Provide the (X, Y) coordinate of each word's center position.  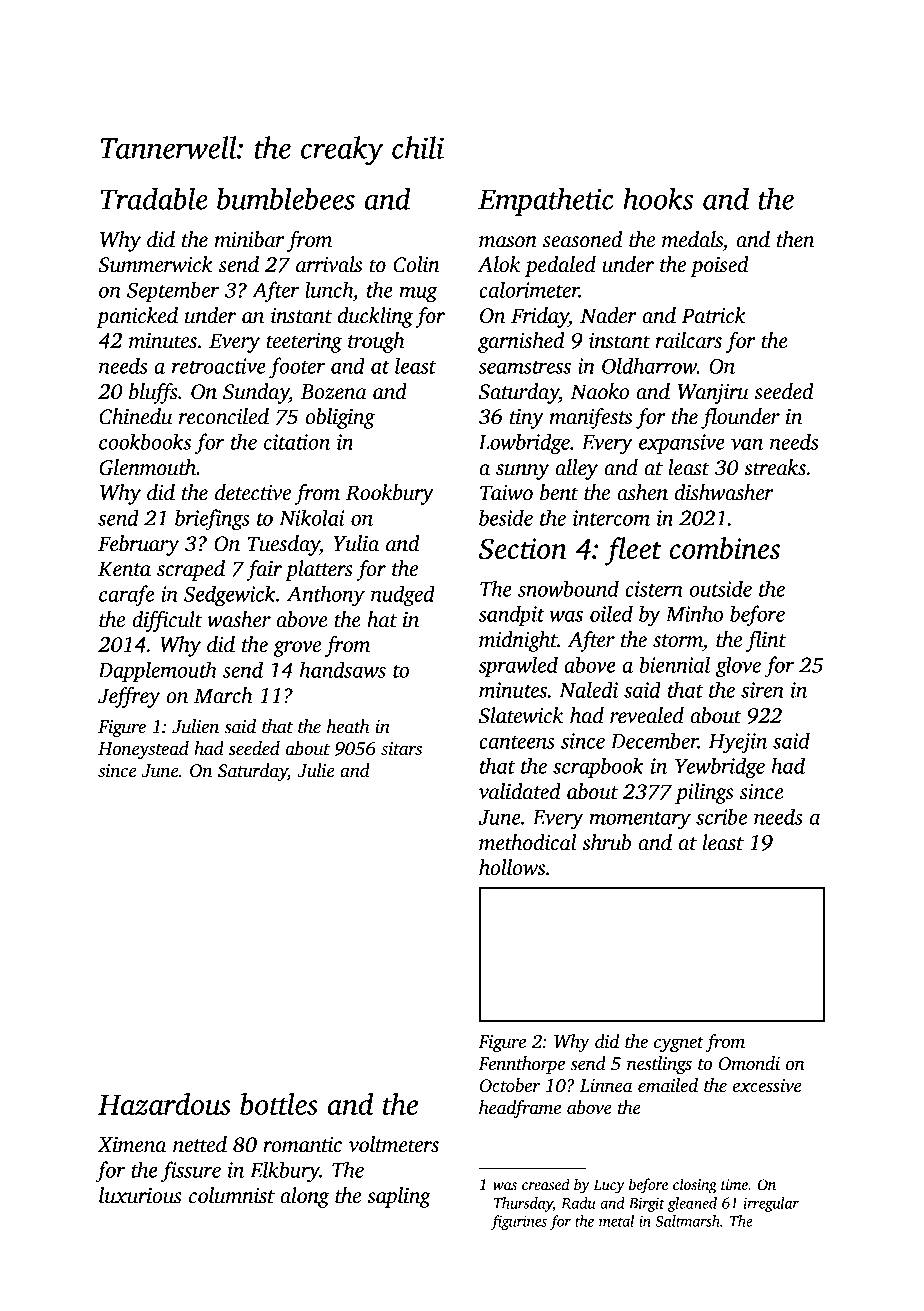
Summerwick (155, 264)
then (795, 239)
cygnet (679, 1044)
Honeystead (143, 750)
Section (523, 549)
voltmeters (394, 1144)
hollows (512, 867)
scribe (721, 816)
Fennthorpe (521, 1065)
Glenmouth (147, 467)
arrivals (329, 264)
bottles (279, 1104)
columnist (232, 1195)
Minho (694, 613)
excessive (767, 1086)
